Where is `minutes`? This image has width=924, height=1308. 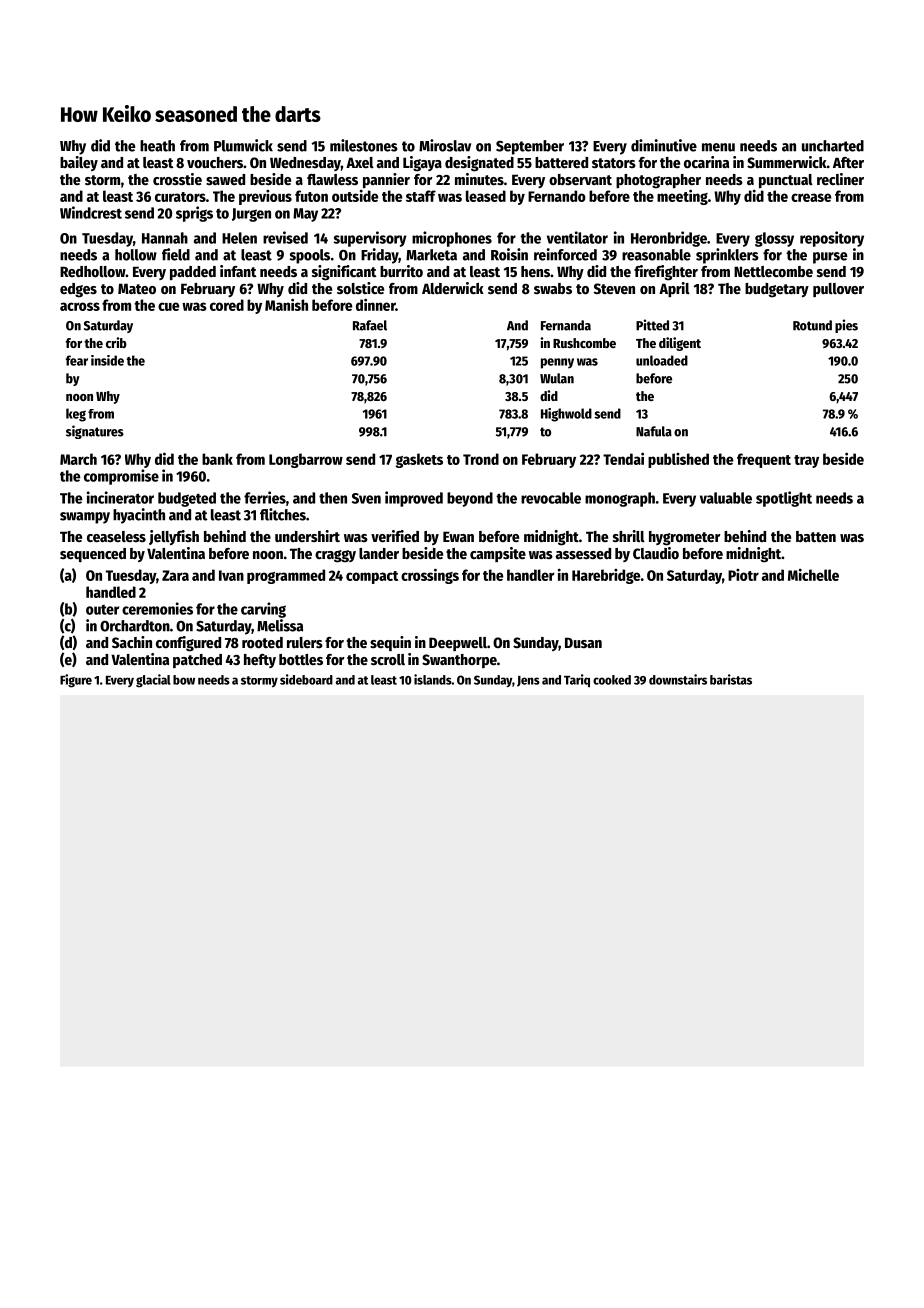
minutes is located at coordinates (479, 179).
